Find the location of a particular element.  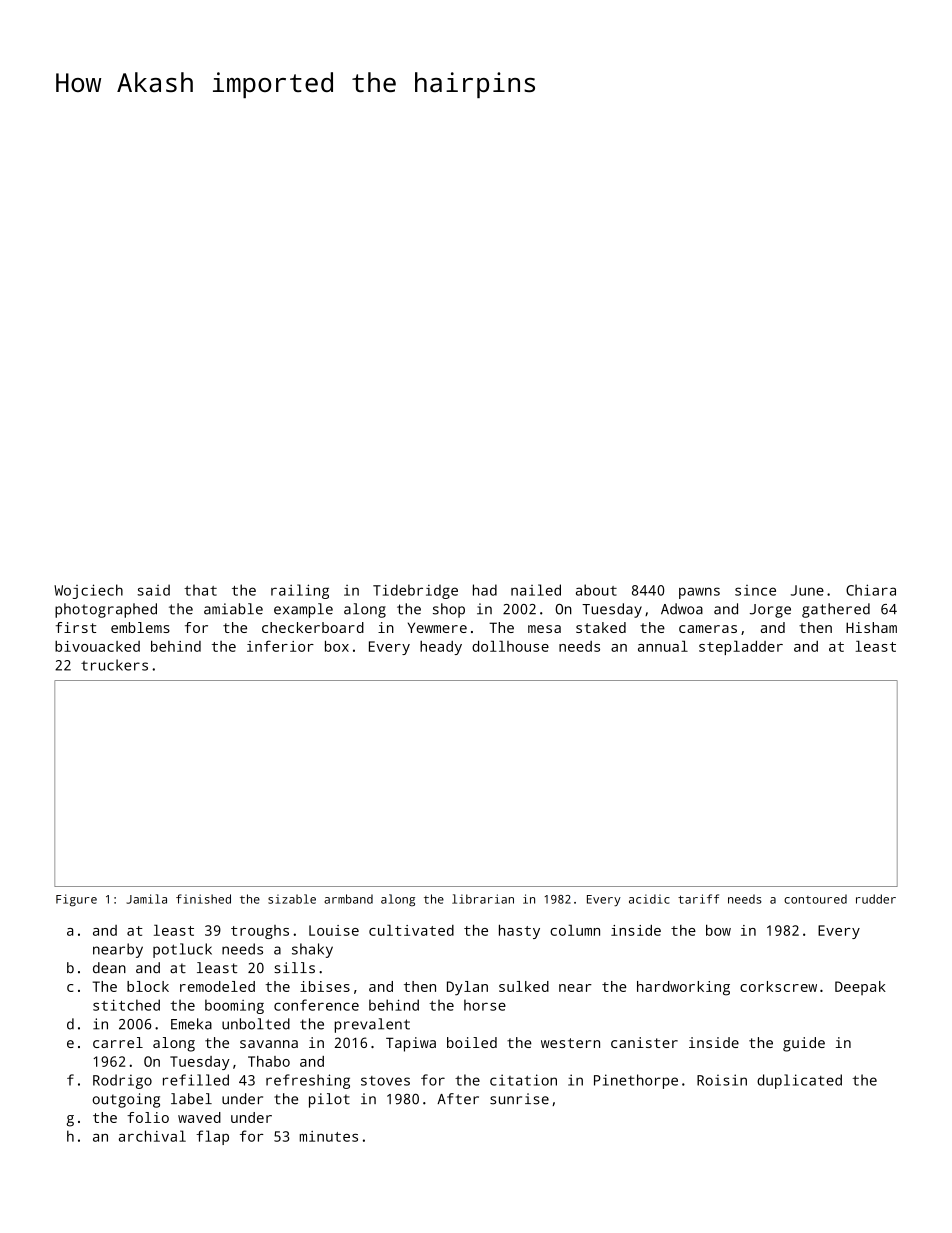

western is located at coordinates (570, 1043).
